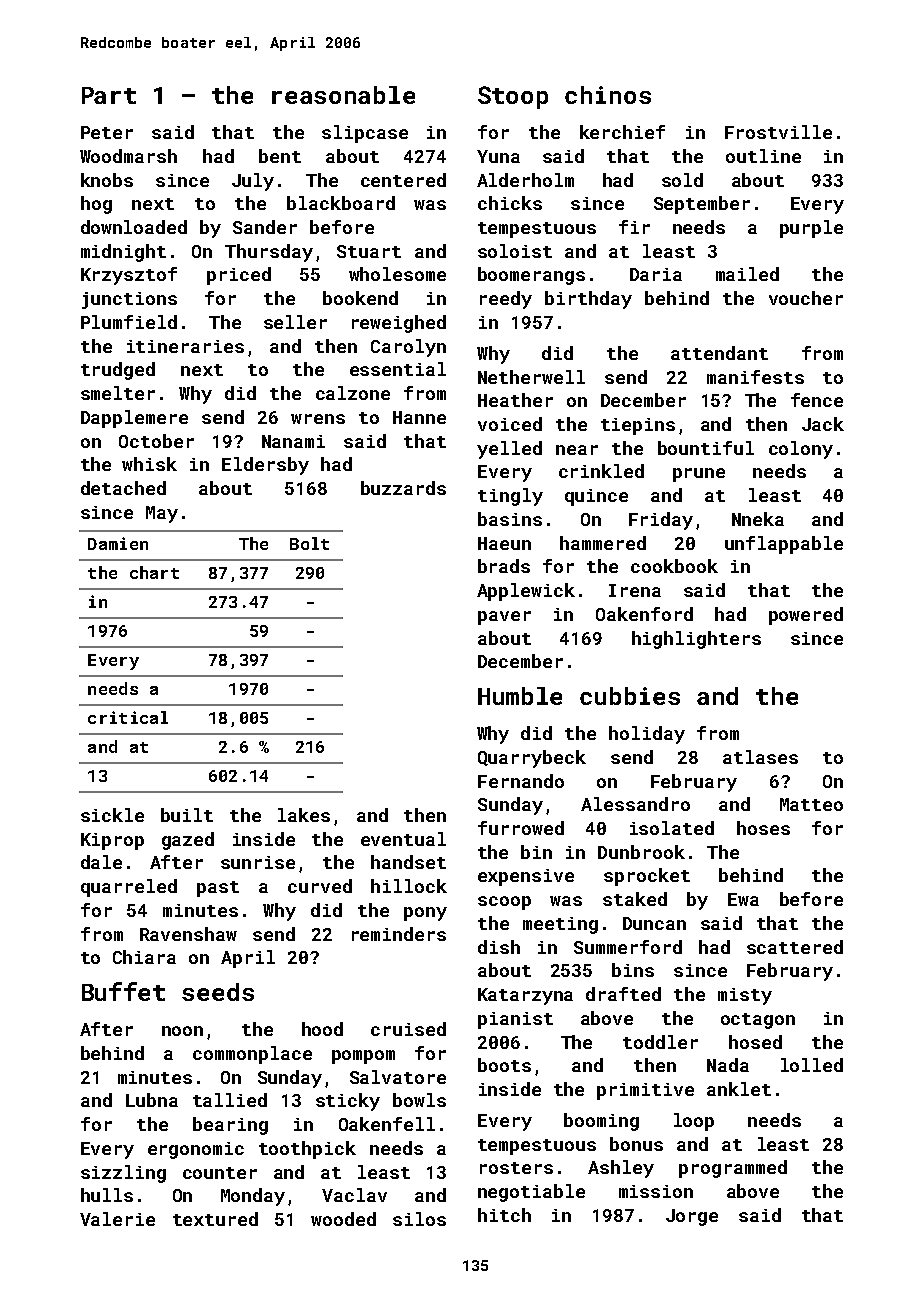 The image size is (924, 1308). I want to click on textured, so click(215, 1219).
